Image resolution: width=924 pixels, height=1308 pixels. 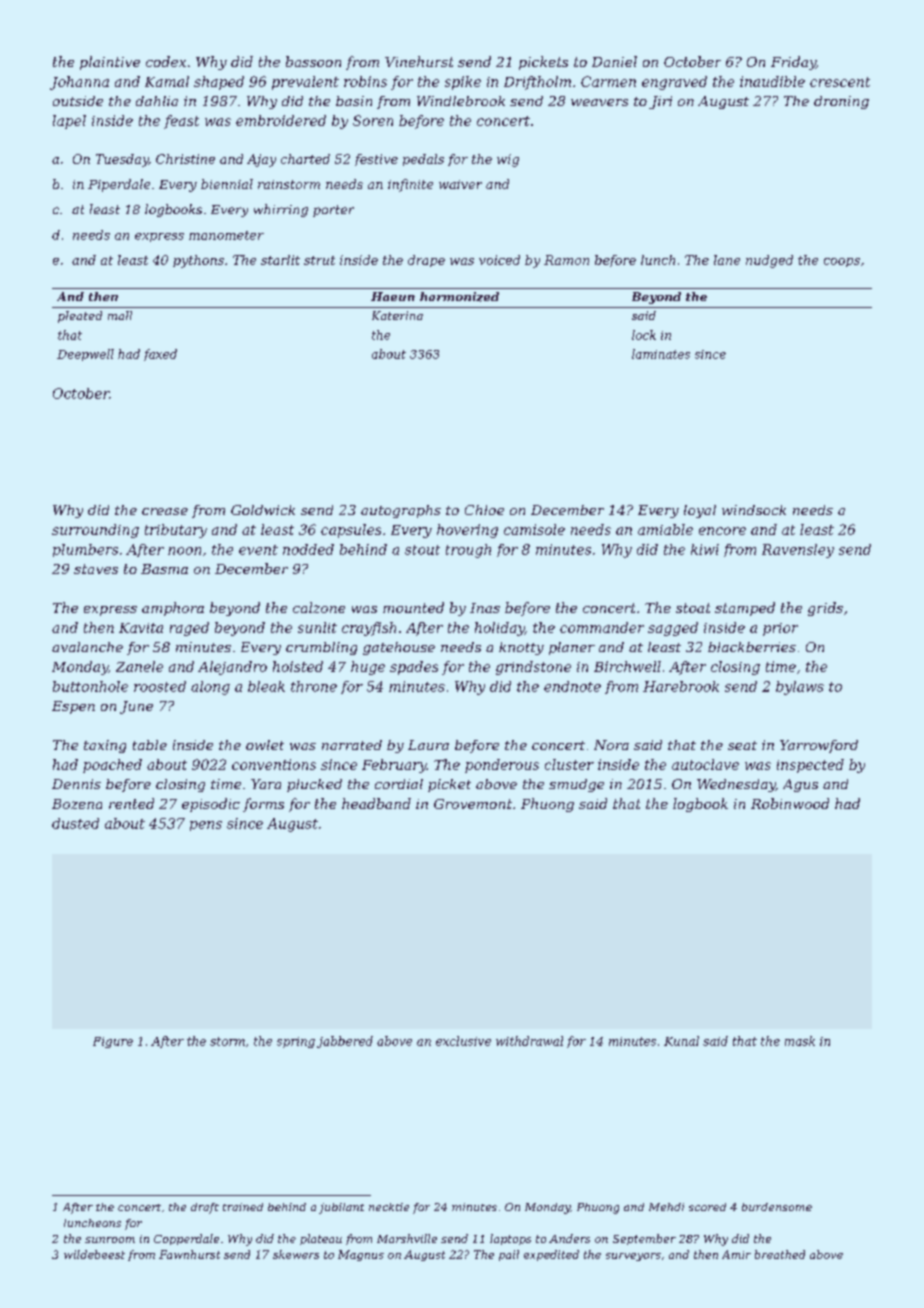 I want to click on Figure, so click(x=113, y=1042).
